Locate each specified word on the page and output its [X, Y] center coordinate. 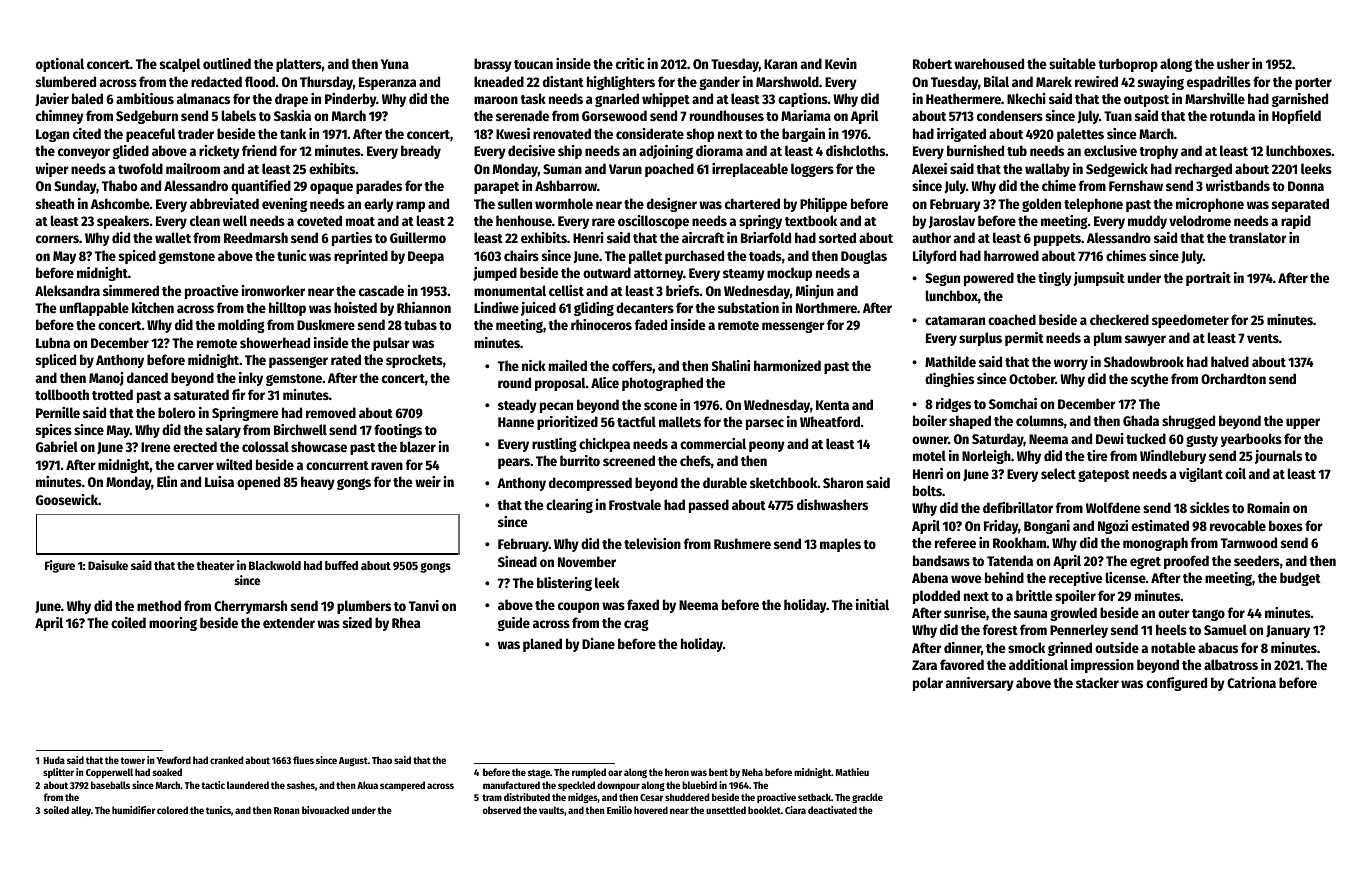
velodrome [1200, 220]
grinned [1070, 649]
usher [1233, 63]
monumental [510, 290]
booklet [764, 810]
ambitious [145, 98]
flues [303, 760]
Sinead [517, 561]
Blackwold [275, 565]
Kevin [841, 63]
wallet [173, 237]
